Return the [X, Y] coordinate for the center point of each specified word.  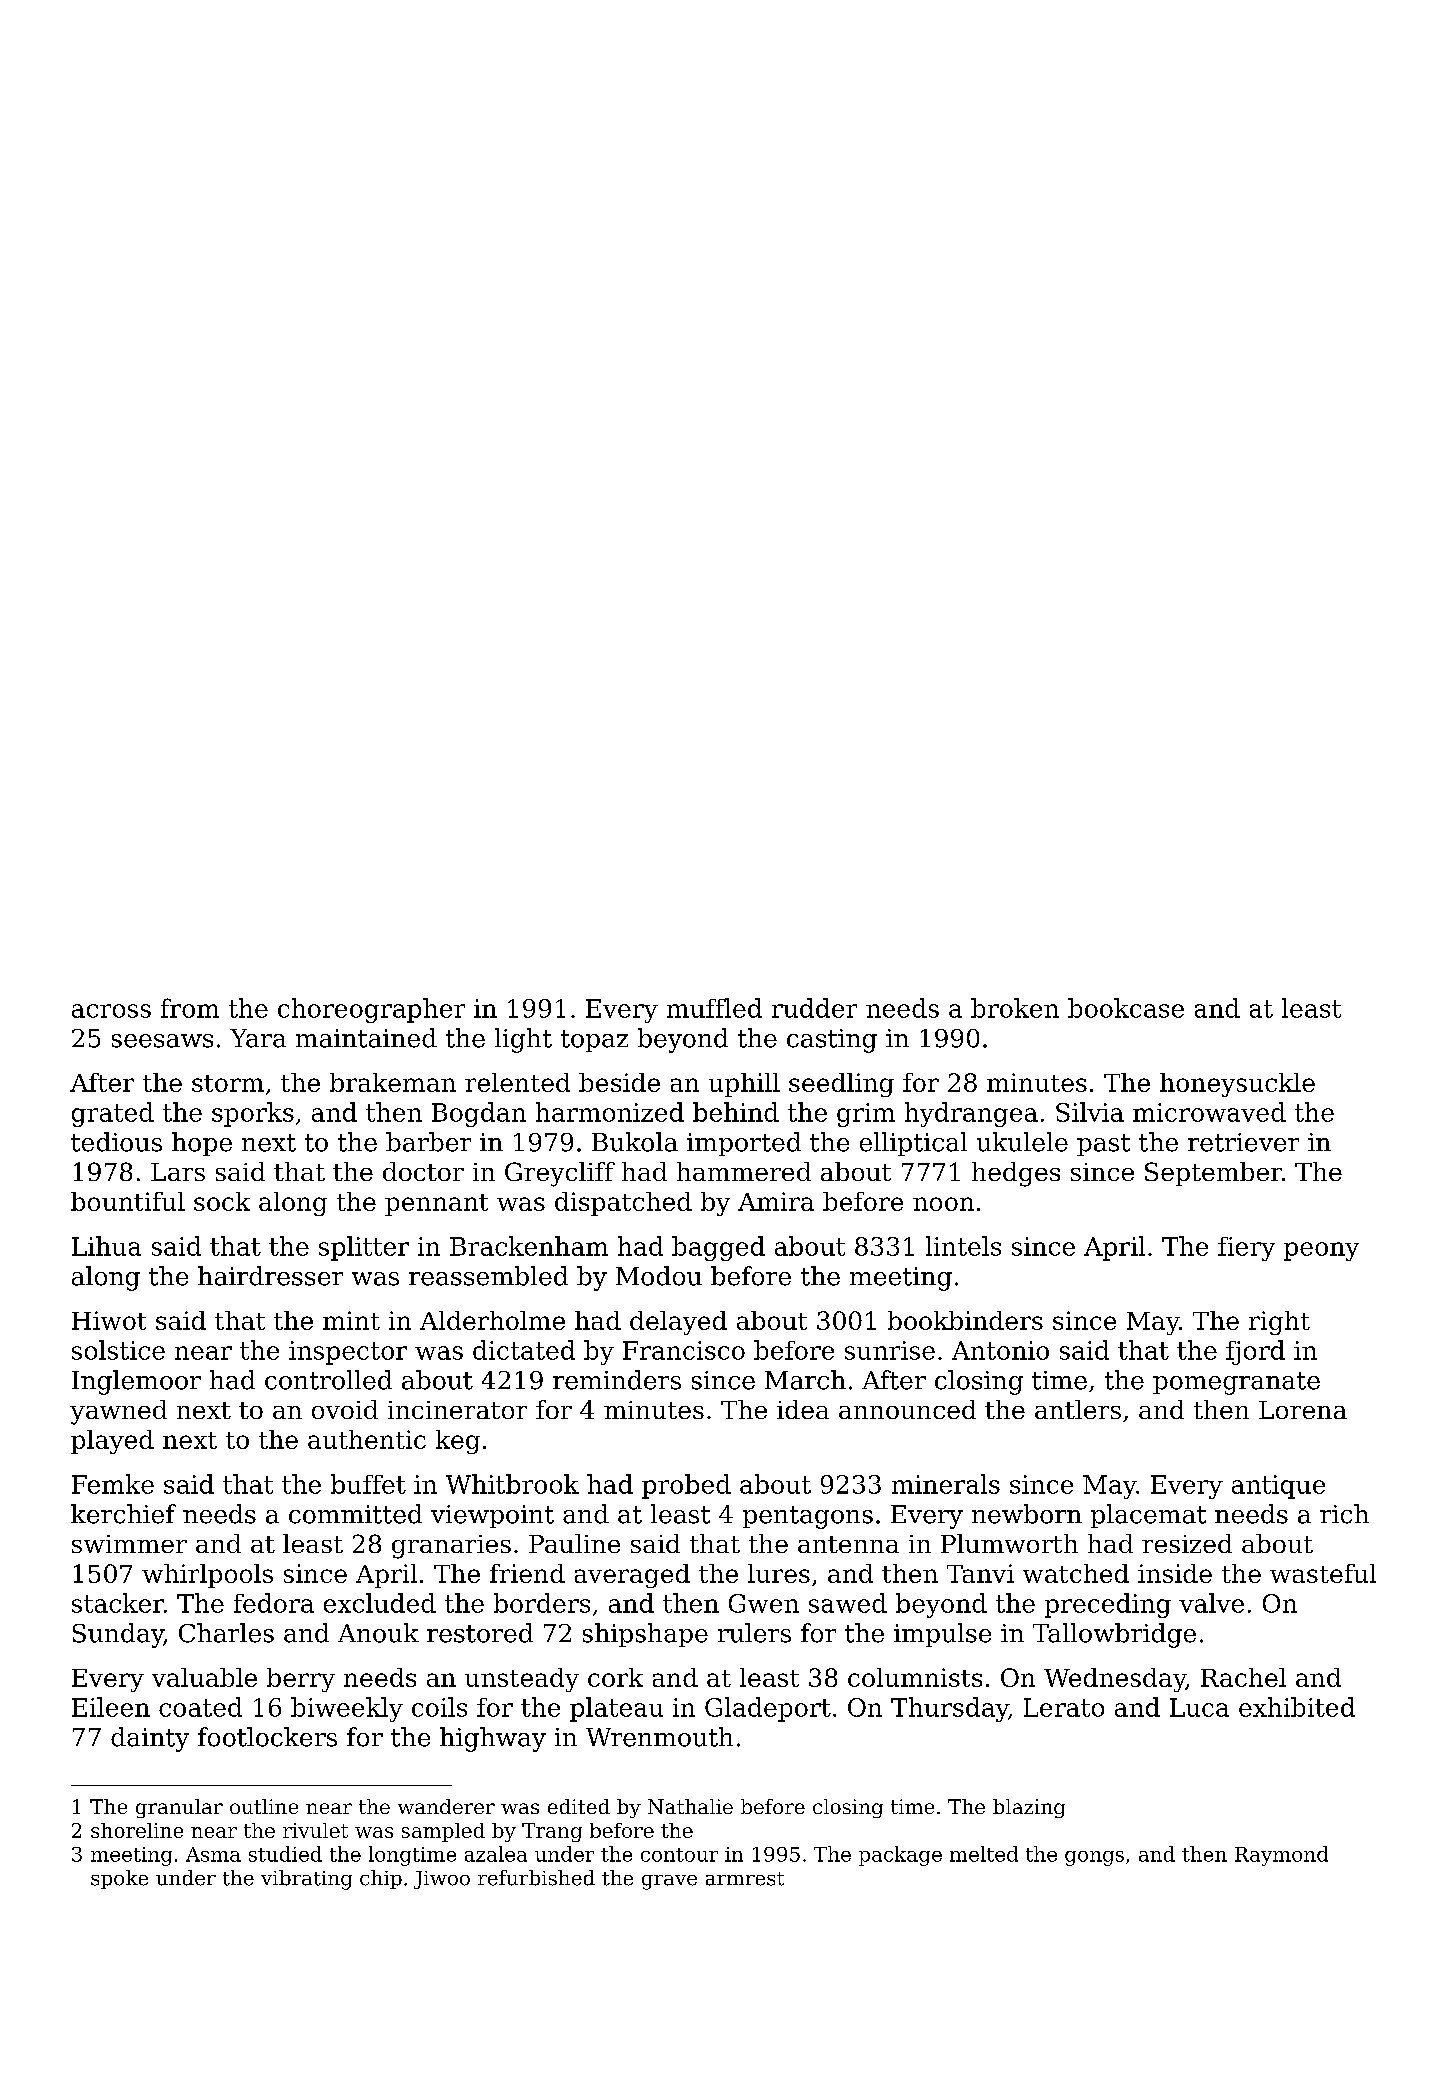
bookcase [1126, 1008]
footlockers [267, 1737]
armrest [745, 1879]
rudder [814, 1008]
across [111, 1011]
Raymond [1281, 1856]
